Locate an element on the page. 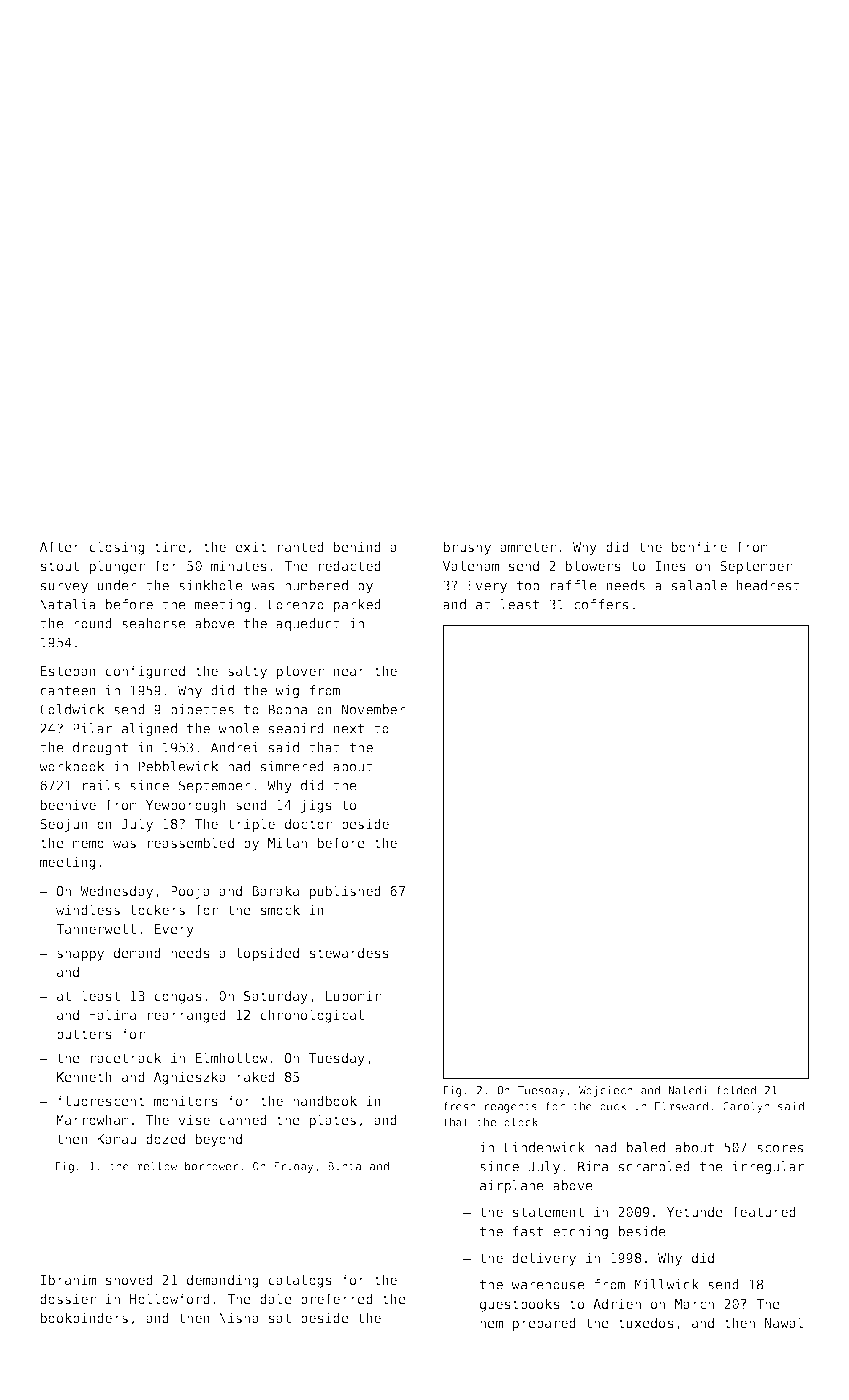 The width and height of the image is (849, 1400). windless is located at coordinates (88, 909).
